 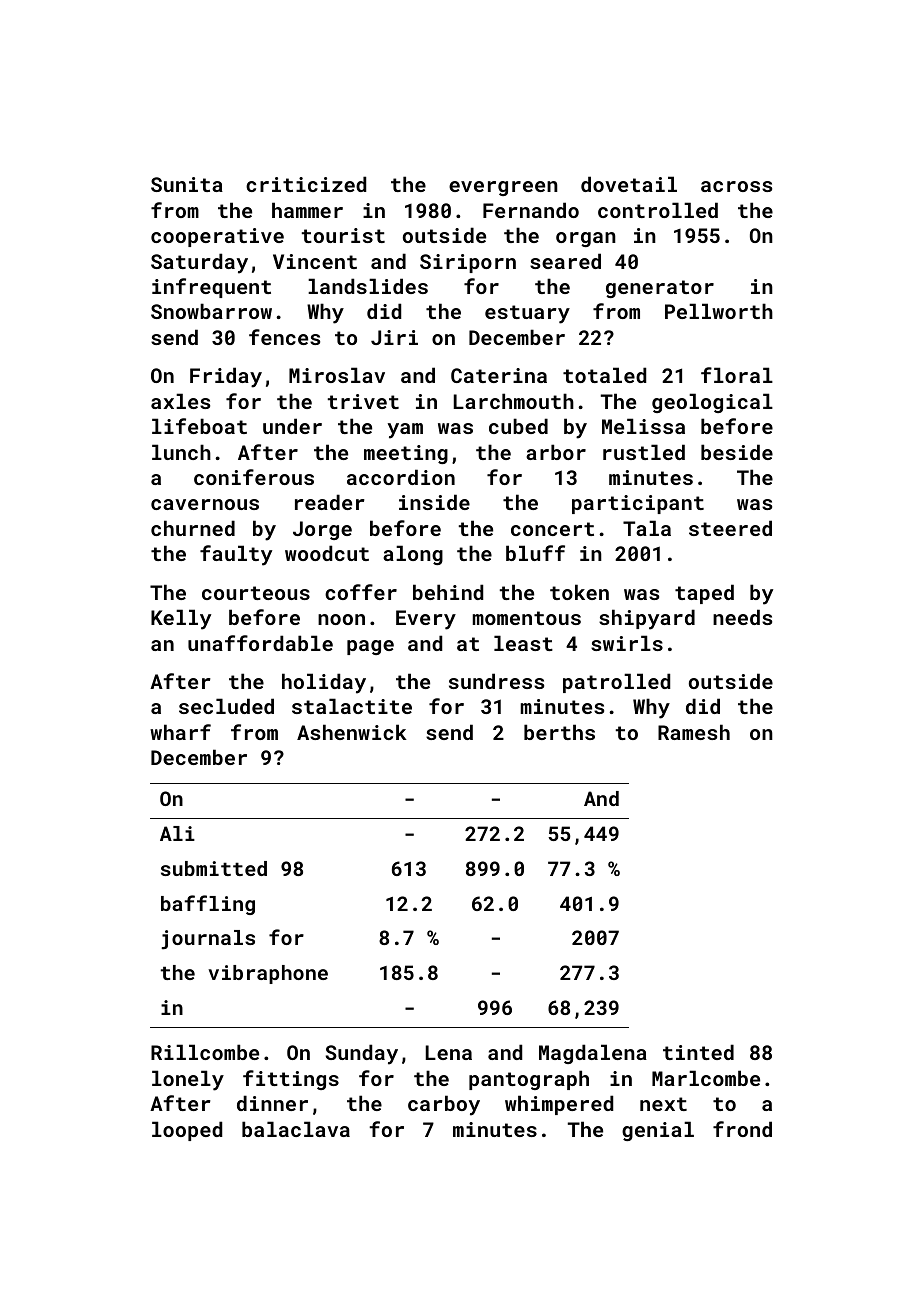 I want to click on fences, so click(x=284, y=337).
